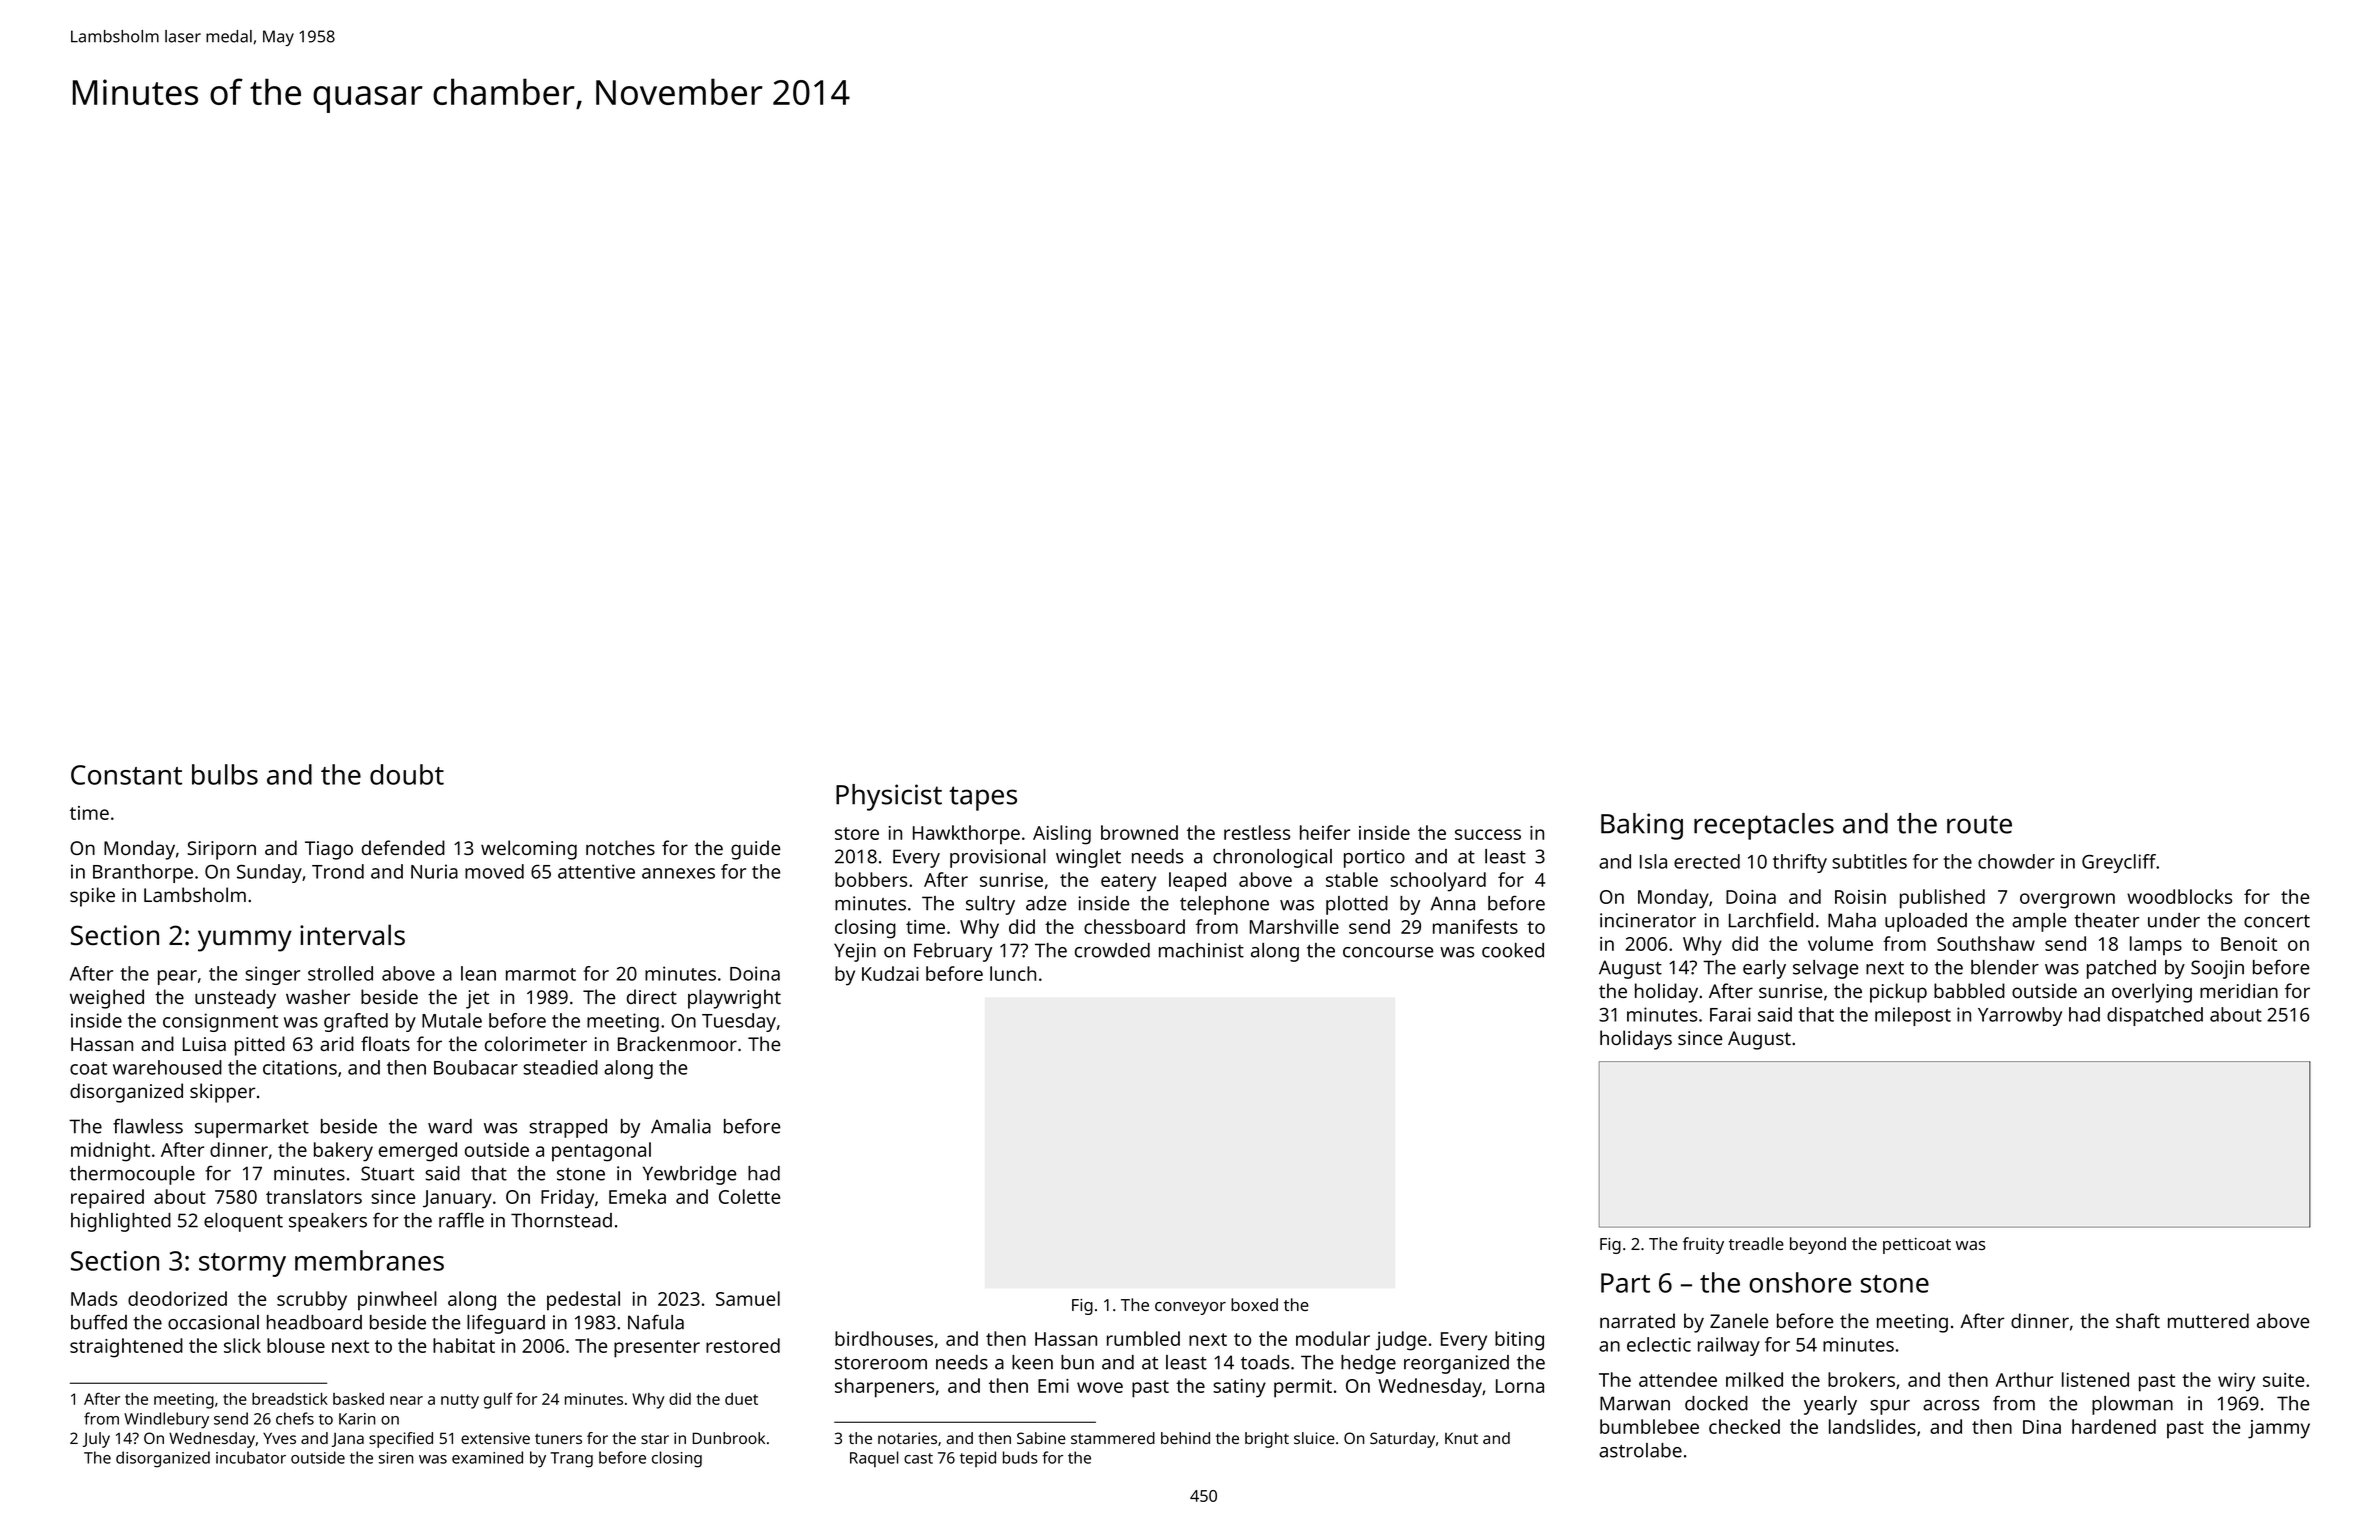 The height and width of the screenshot is (1540, 2380). Describe the element at coordinates (340, 973) in the screenshot. I see `strolled` at that location.
